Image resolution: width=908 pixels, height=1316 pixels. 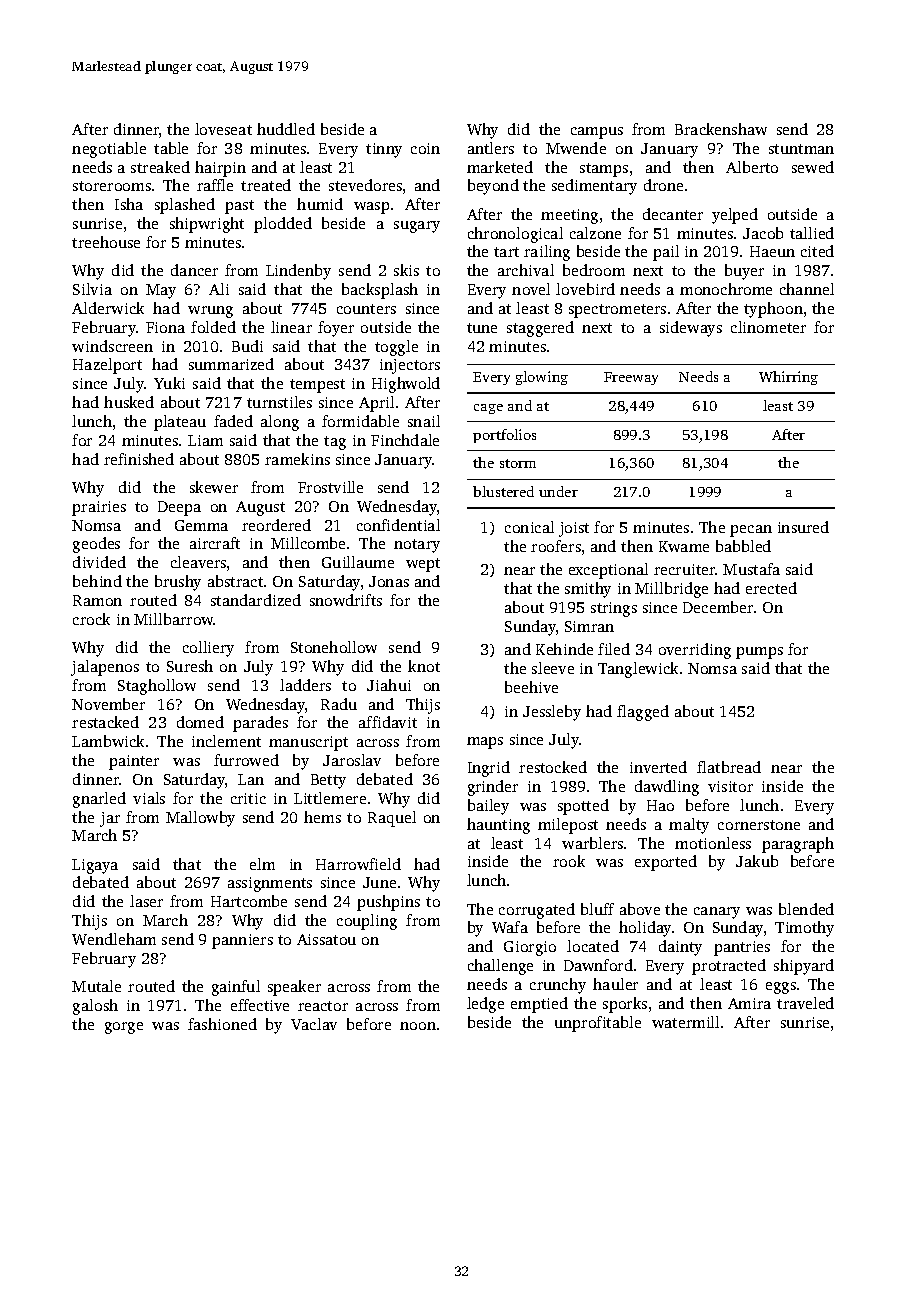 What do you see at coordinates (352, 760) in the document?
I see `Jaroslav` at bounding box center [352, 760].
